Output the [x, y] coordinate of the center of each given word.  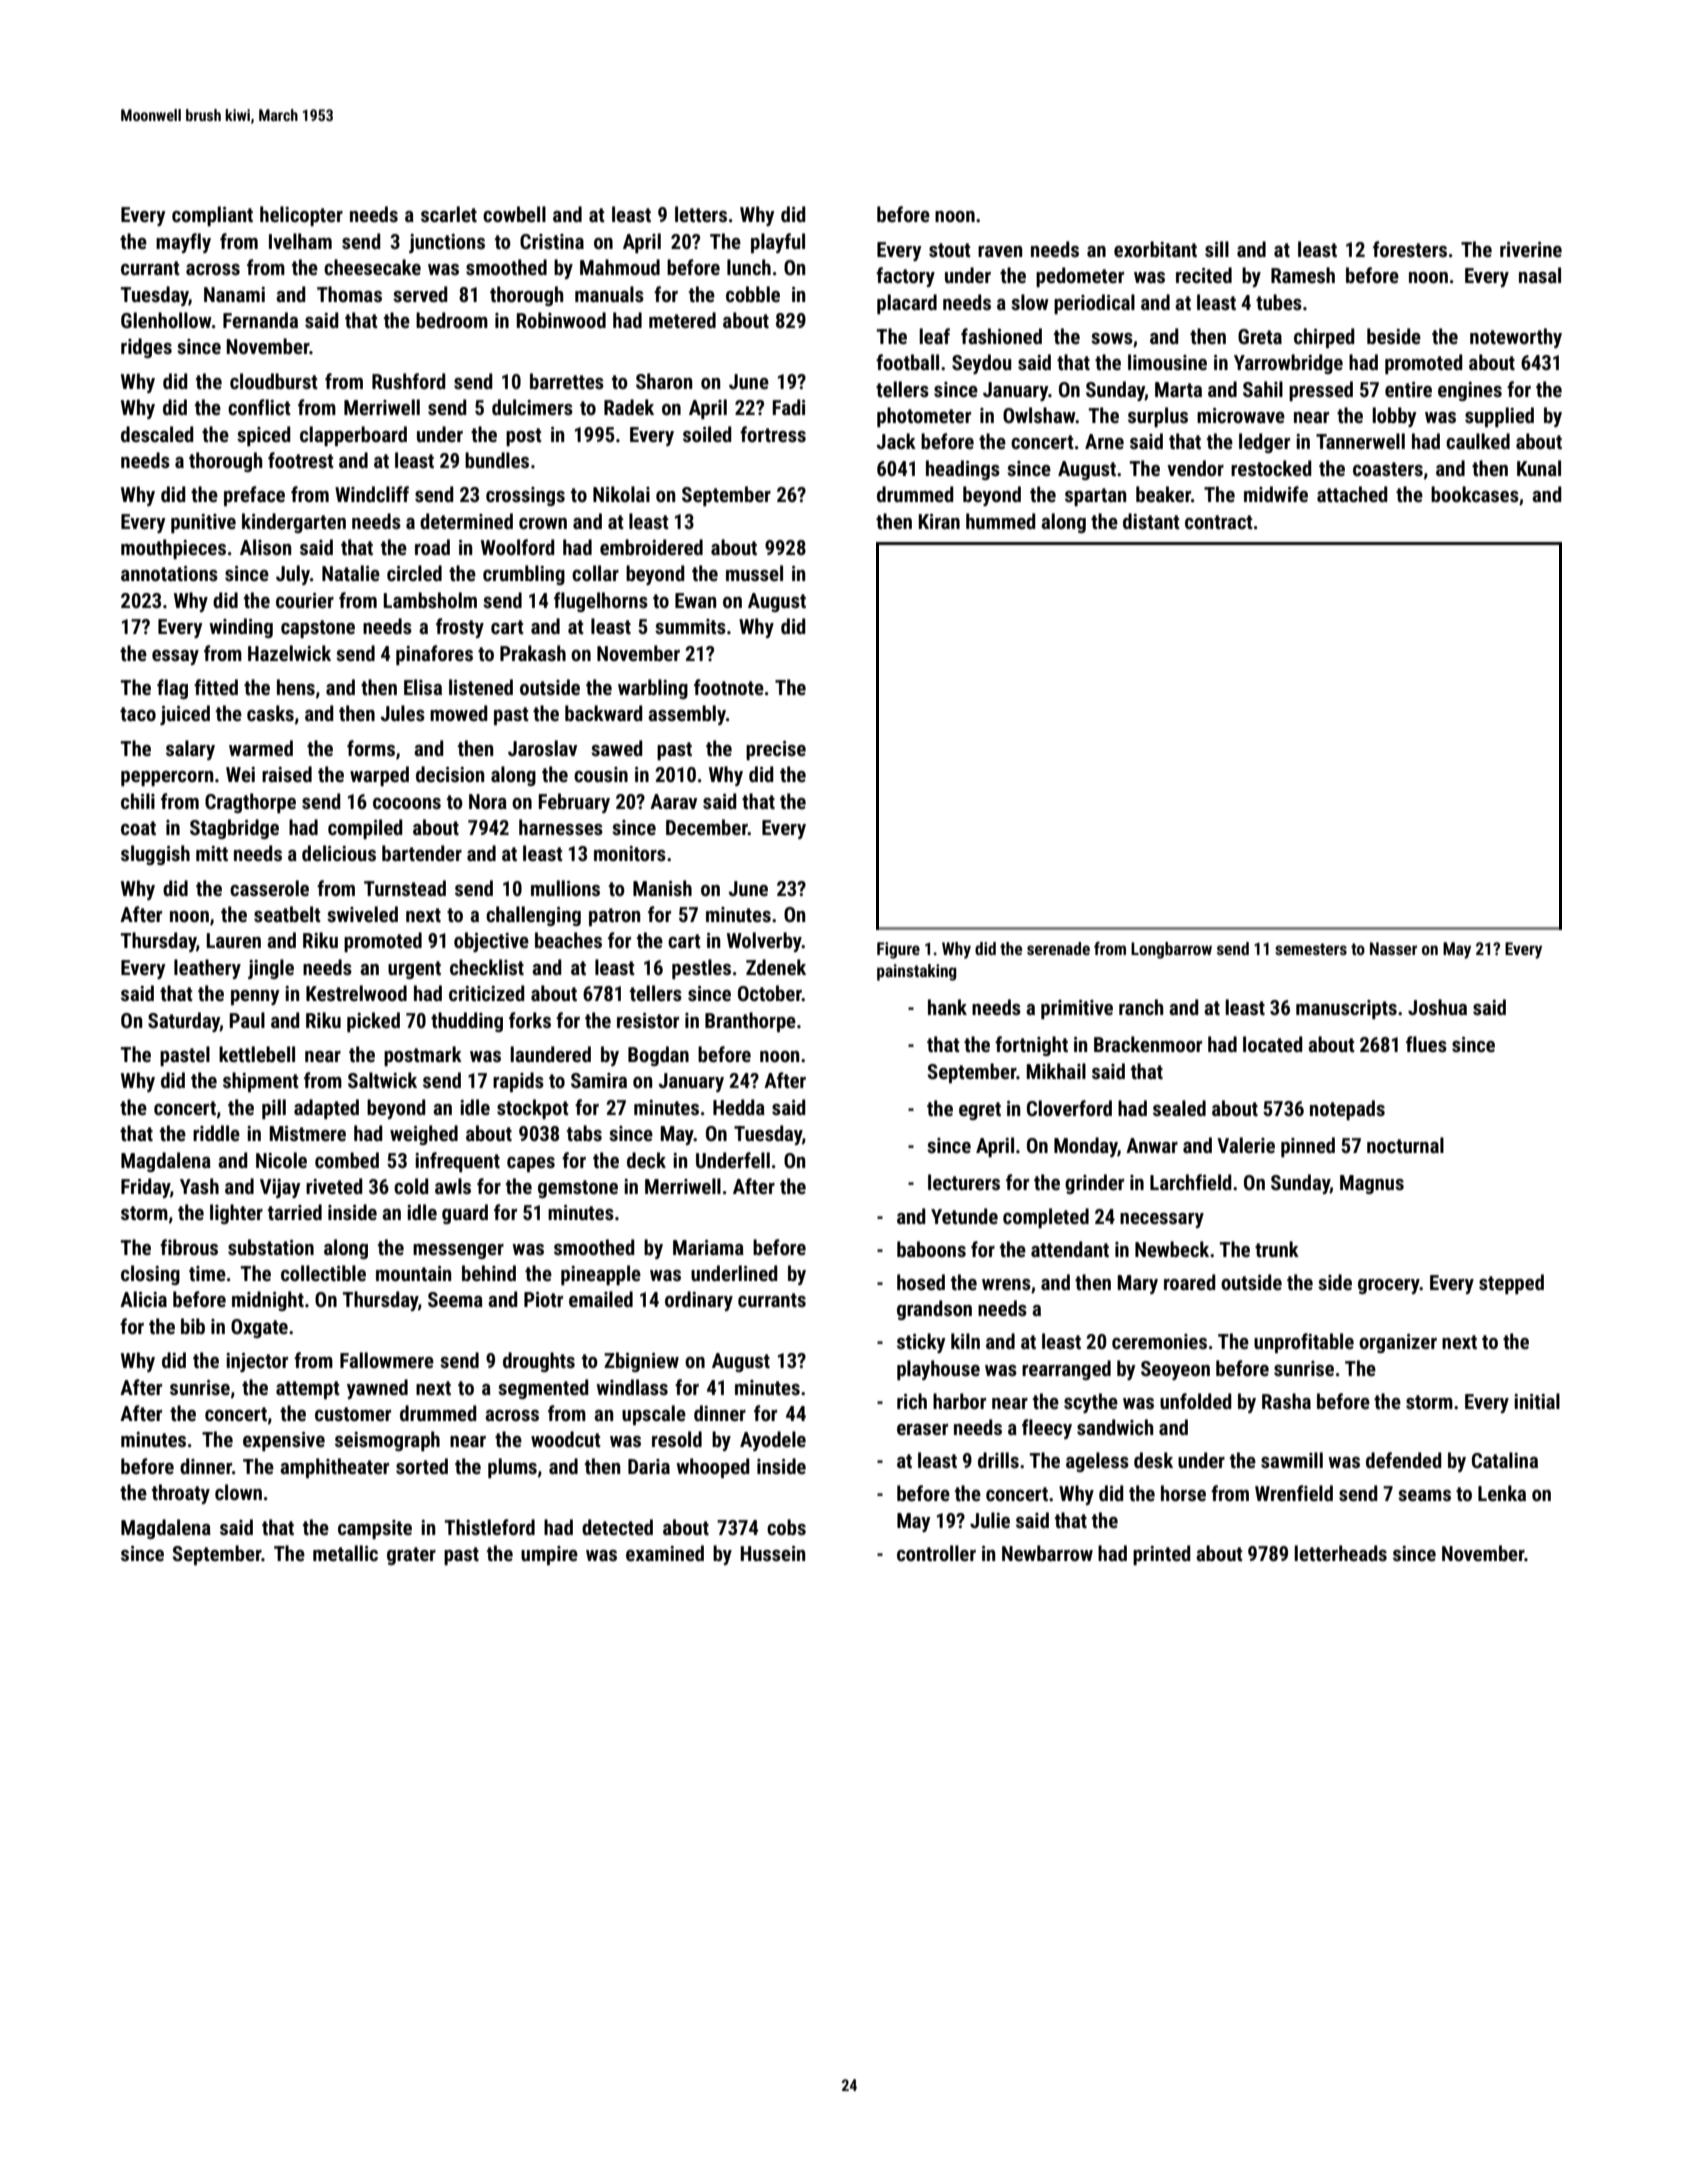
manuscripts [1346, 1009]
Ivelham [300, 241]
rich [912, 1401]
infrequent [457, 1162]
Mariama [708, 1247]
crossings [525, 496]
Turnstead [405, 888]
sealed [1179, 1108]
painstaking [917, 972]
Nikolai [621, 494]
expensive [284, 1441]
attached [1352, 494]
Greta [1260, 336]
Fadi [789, 407]
